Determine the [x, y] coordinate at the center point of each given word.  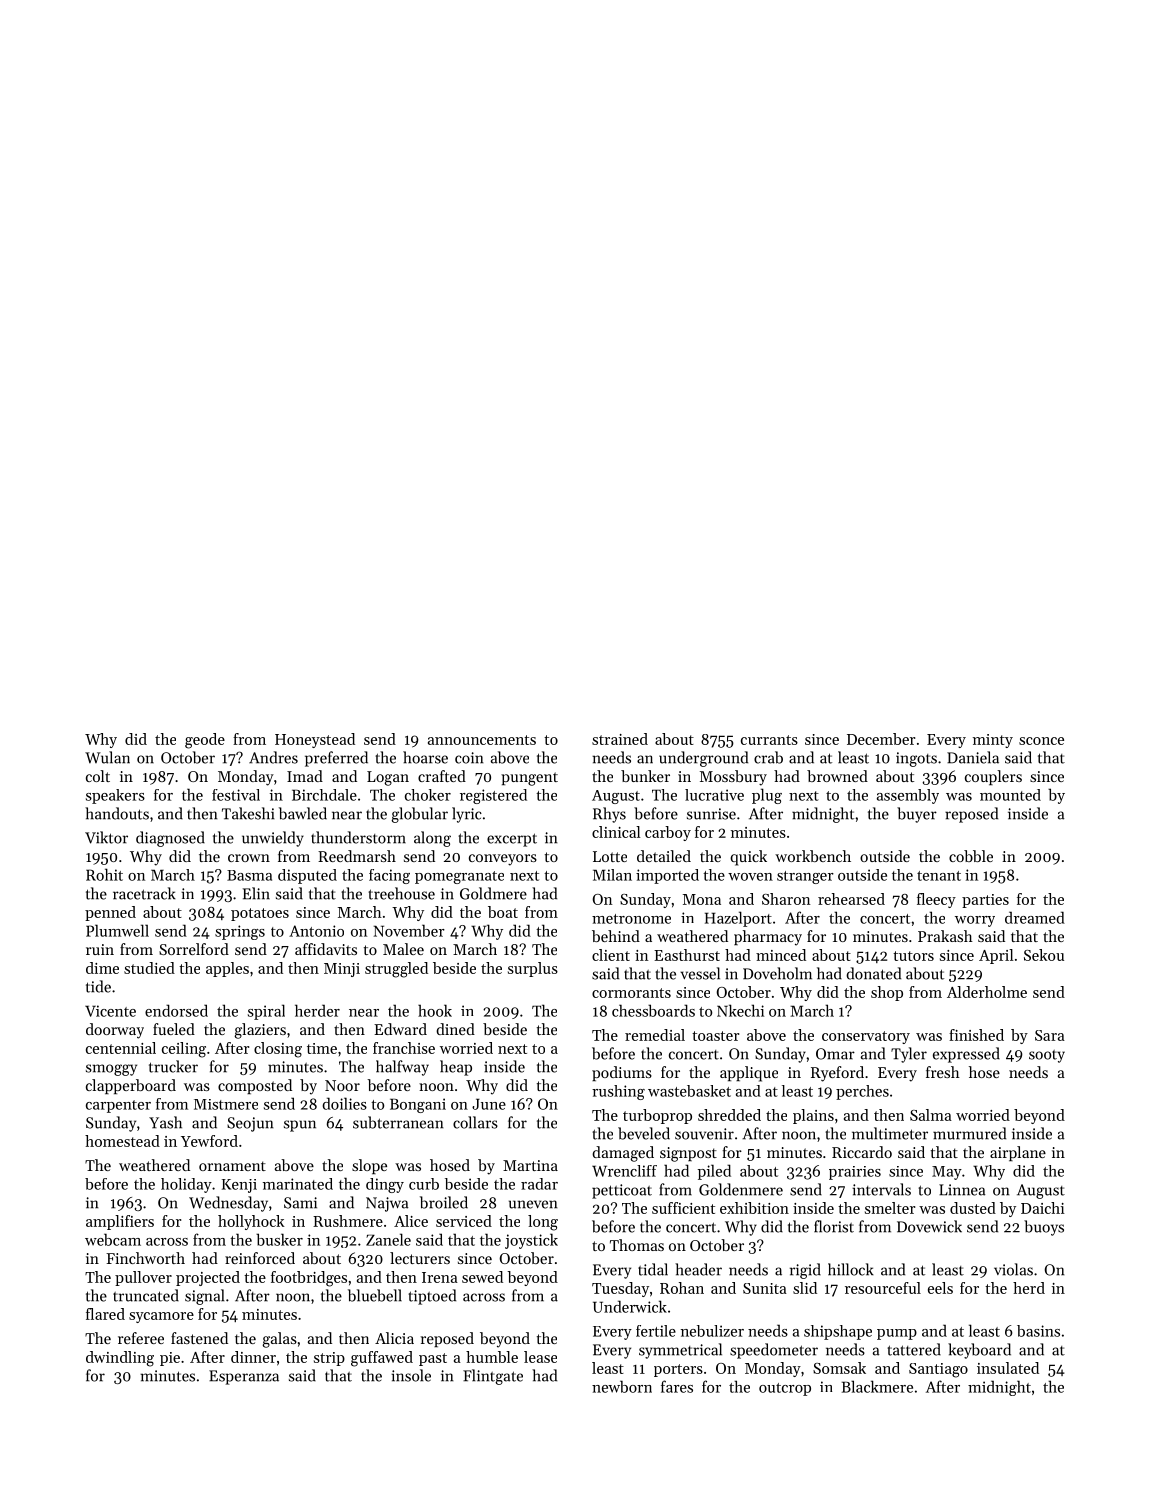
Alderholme [987, 992]
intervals [881, 1189]
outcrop [785, 1389]
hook [435, 1010]
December [881, 739]
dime [102, 968]
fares [677, 1386]
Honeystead [315, 740]
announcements [482, 740]
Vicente [110, 1011]
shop [887, 993]
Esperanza [244, 1377]
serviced [464, 1221]
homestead [122, 1141]
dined [455, 1029]
